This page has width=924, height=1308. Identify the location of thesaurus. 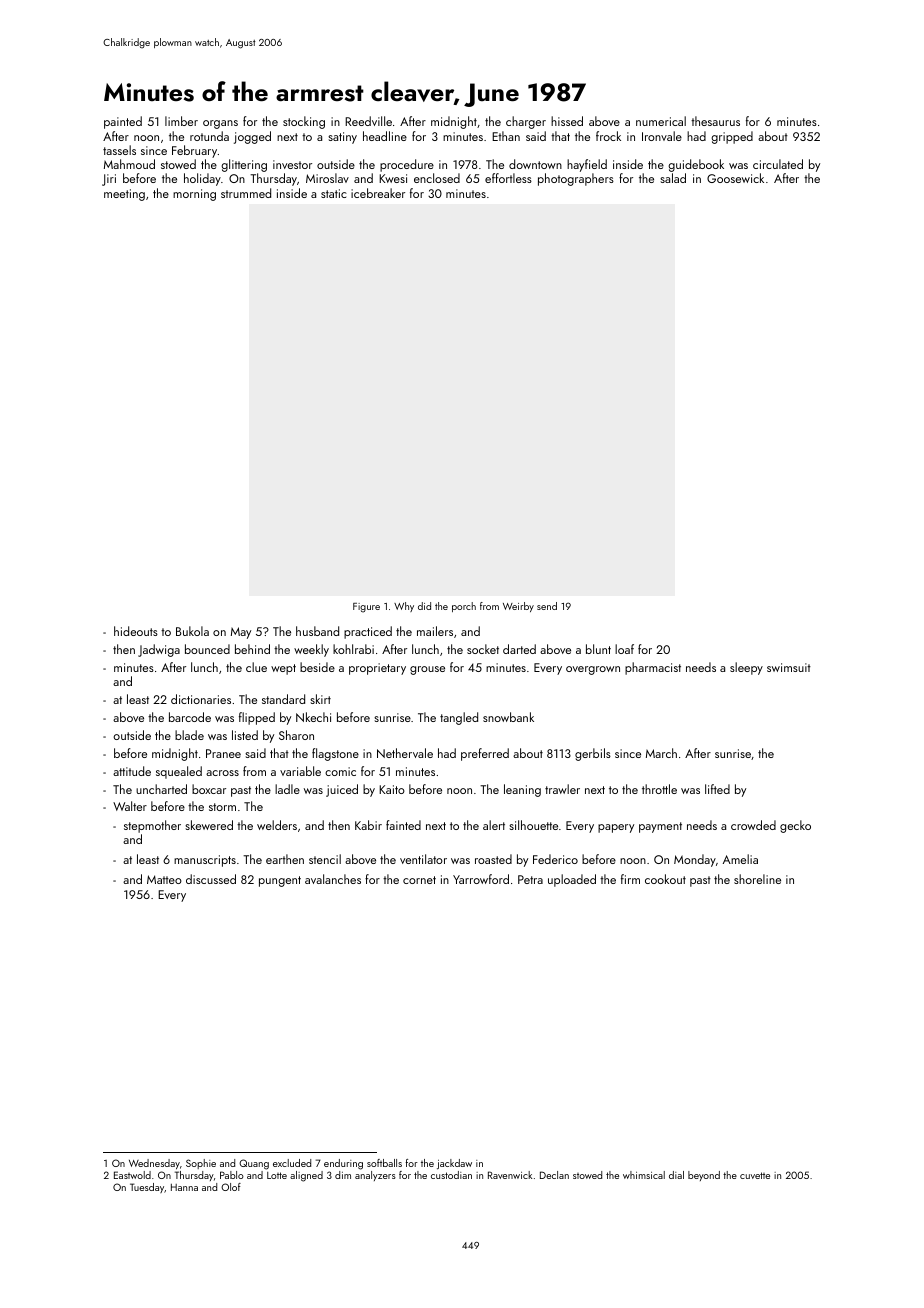
(715, 121).
